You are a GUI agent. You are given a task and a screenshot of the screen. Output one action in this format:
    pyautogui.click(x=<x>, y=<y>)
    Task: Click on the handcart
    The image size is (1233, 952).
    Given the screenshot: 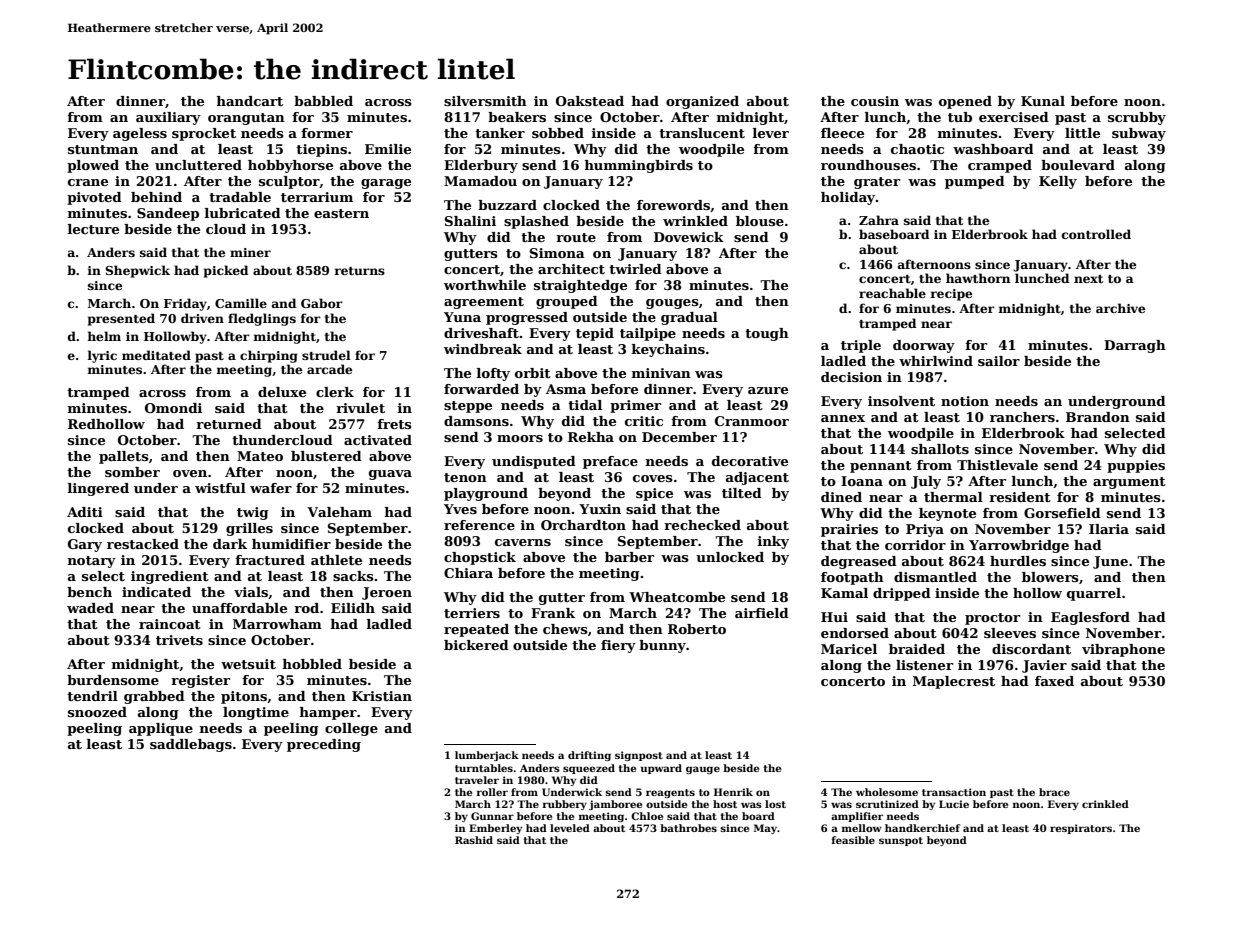 What is the action you would take?
    pyautogui.click(x=250, y=101)
